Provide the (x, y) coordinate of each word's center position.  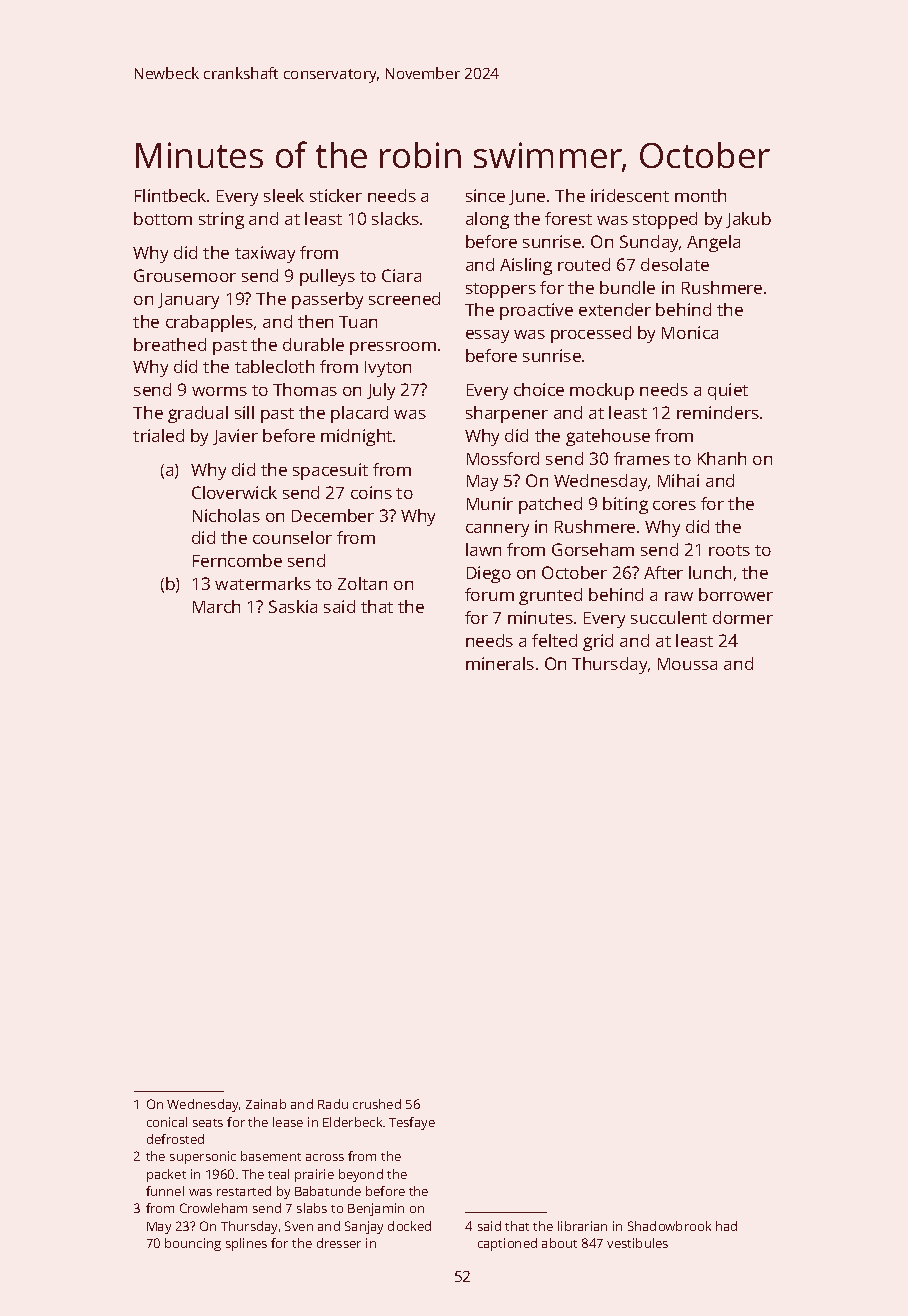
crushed (377, 1104)
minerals (500, 663)
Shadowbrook (669, 1226)
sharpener (507, 414)
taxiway (265, 254)
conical (167, 1122)
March (216, 606)
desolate (675, 264)
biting (625, 505)
